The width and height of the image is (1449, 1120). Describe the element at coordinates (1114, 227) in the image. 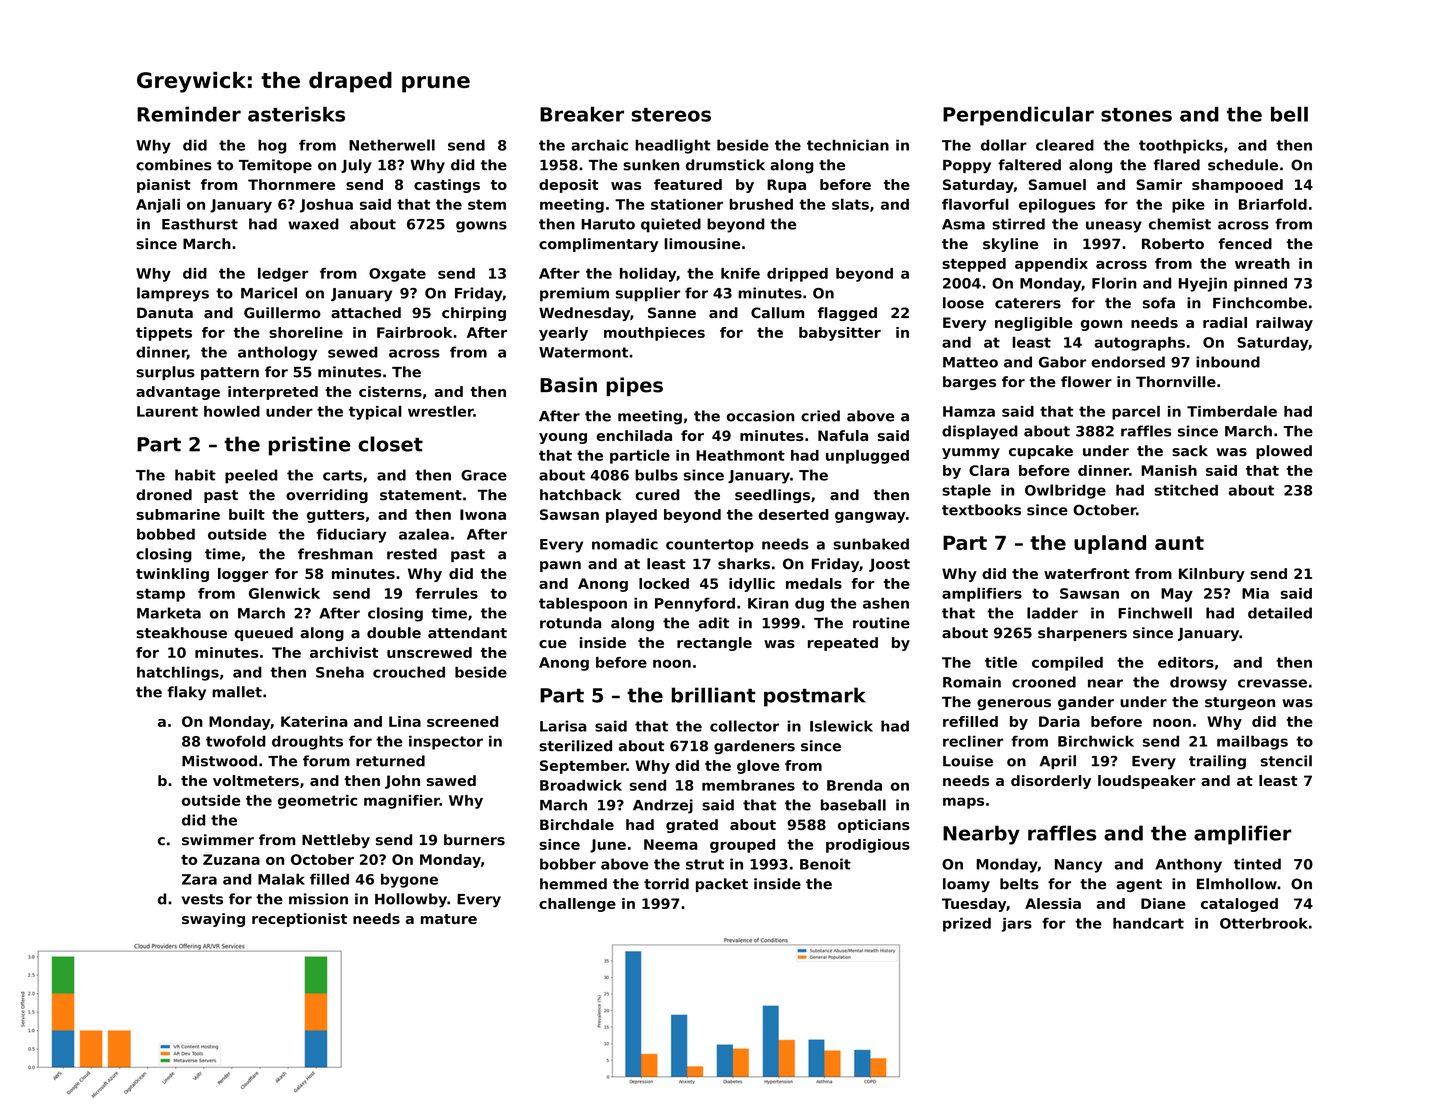

I see `uneasy` at that location.
